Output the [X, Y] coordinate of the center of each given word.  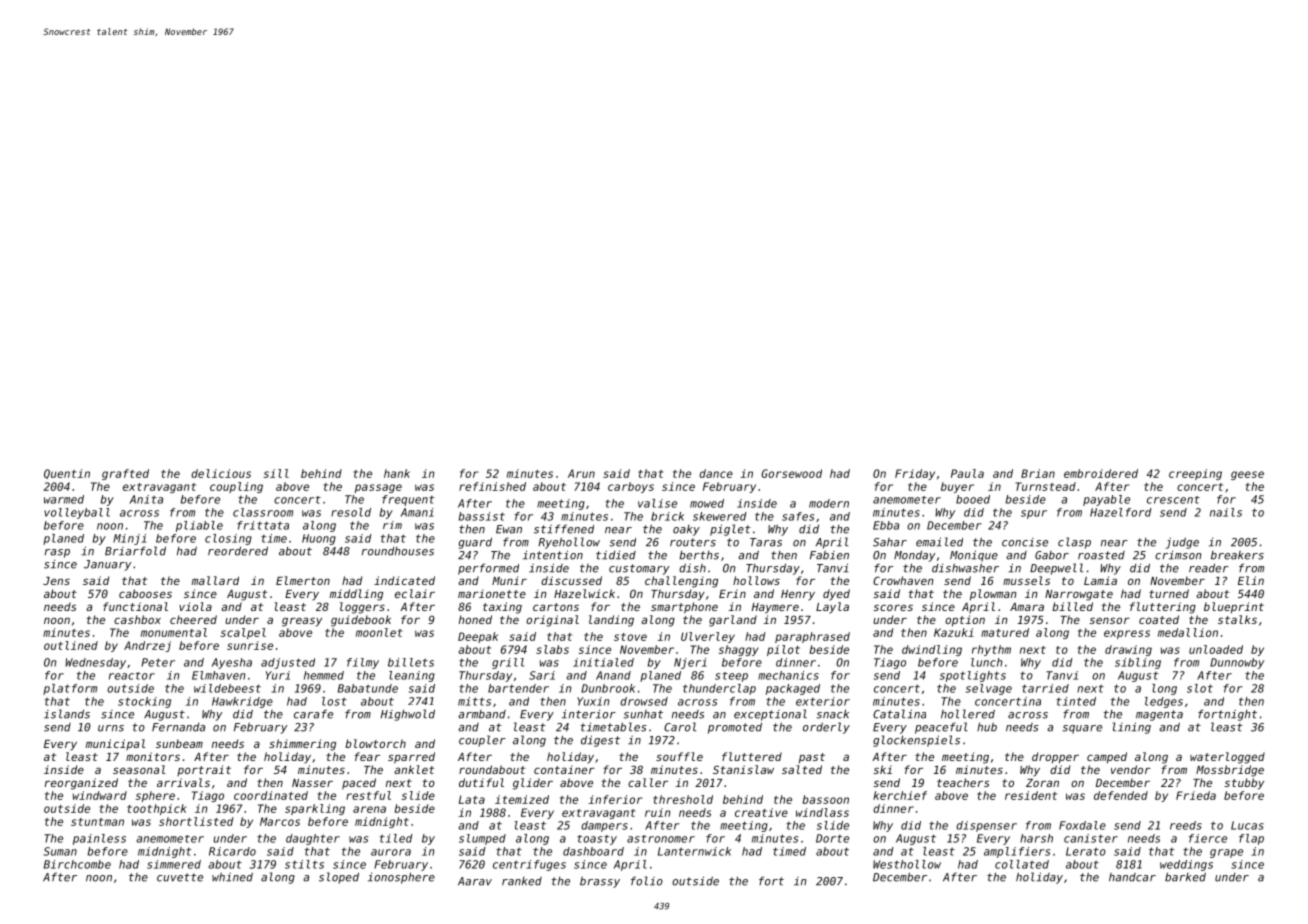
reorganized [81, 784]
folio [647, 881]
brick [667, 516]
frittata [263, 525]
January [107, 565]
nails [1226, 512]
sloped [339, 878]
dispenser [986, 826]
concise [1025, 542]
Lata [472, 799]
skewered [720, 516]
